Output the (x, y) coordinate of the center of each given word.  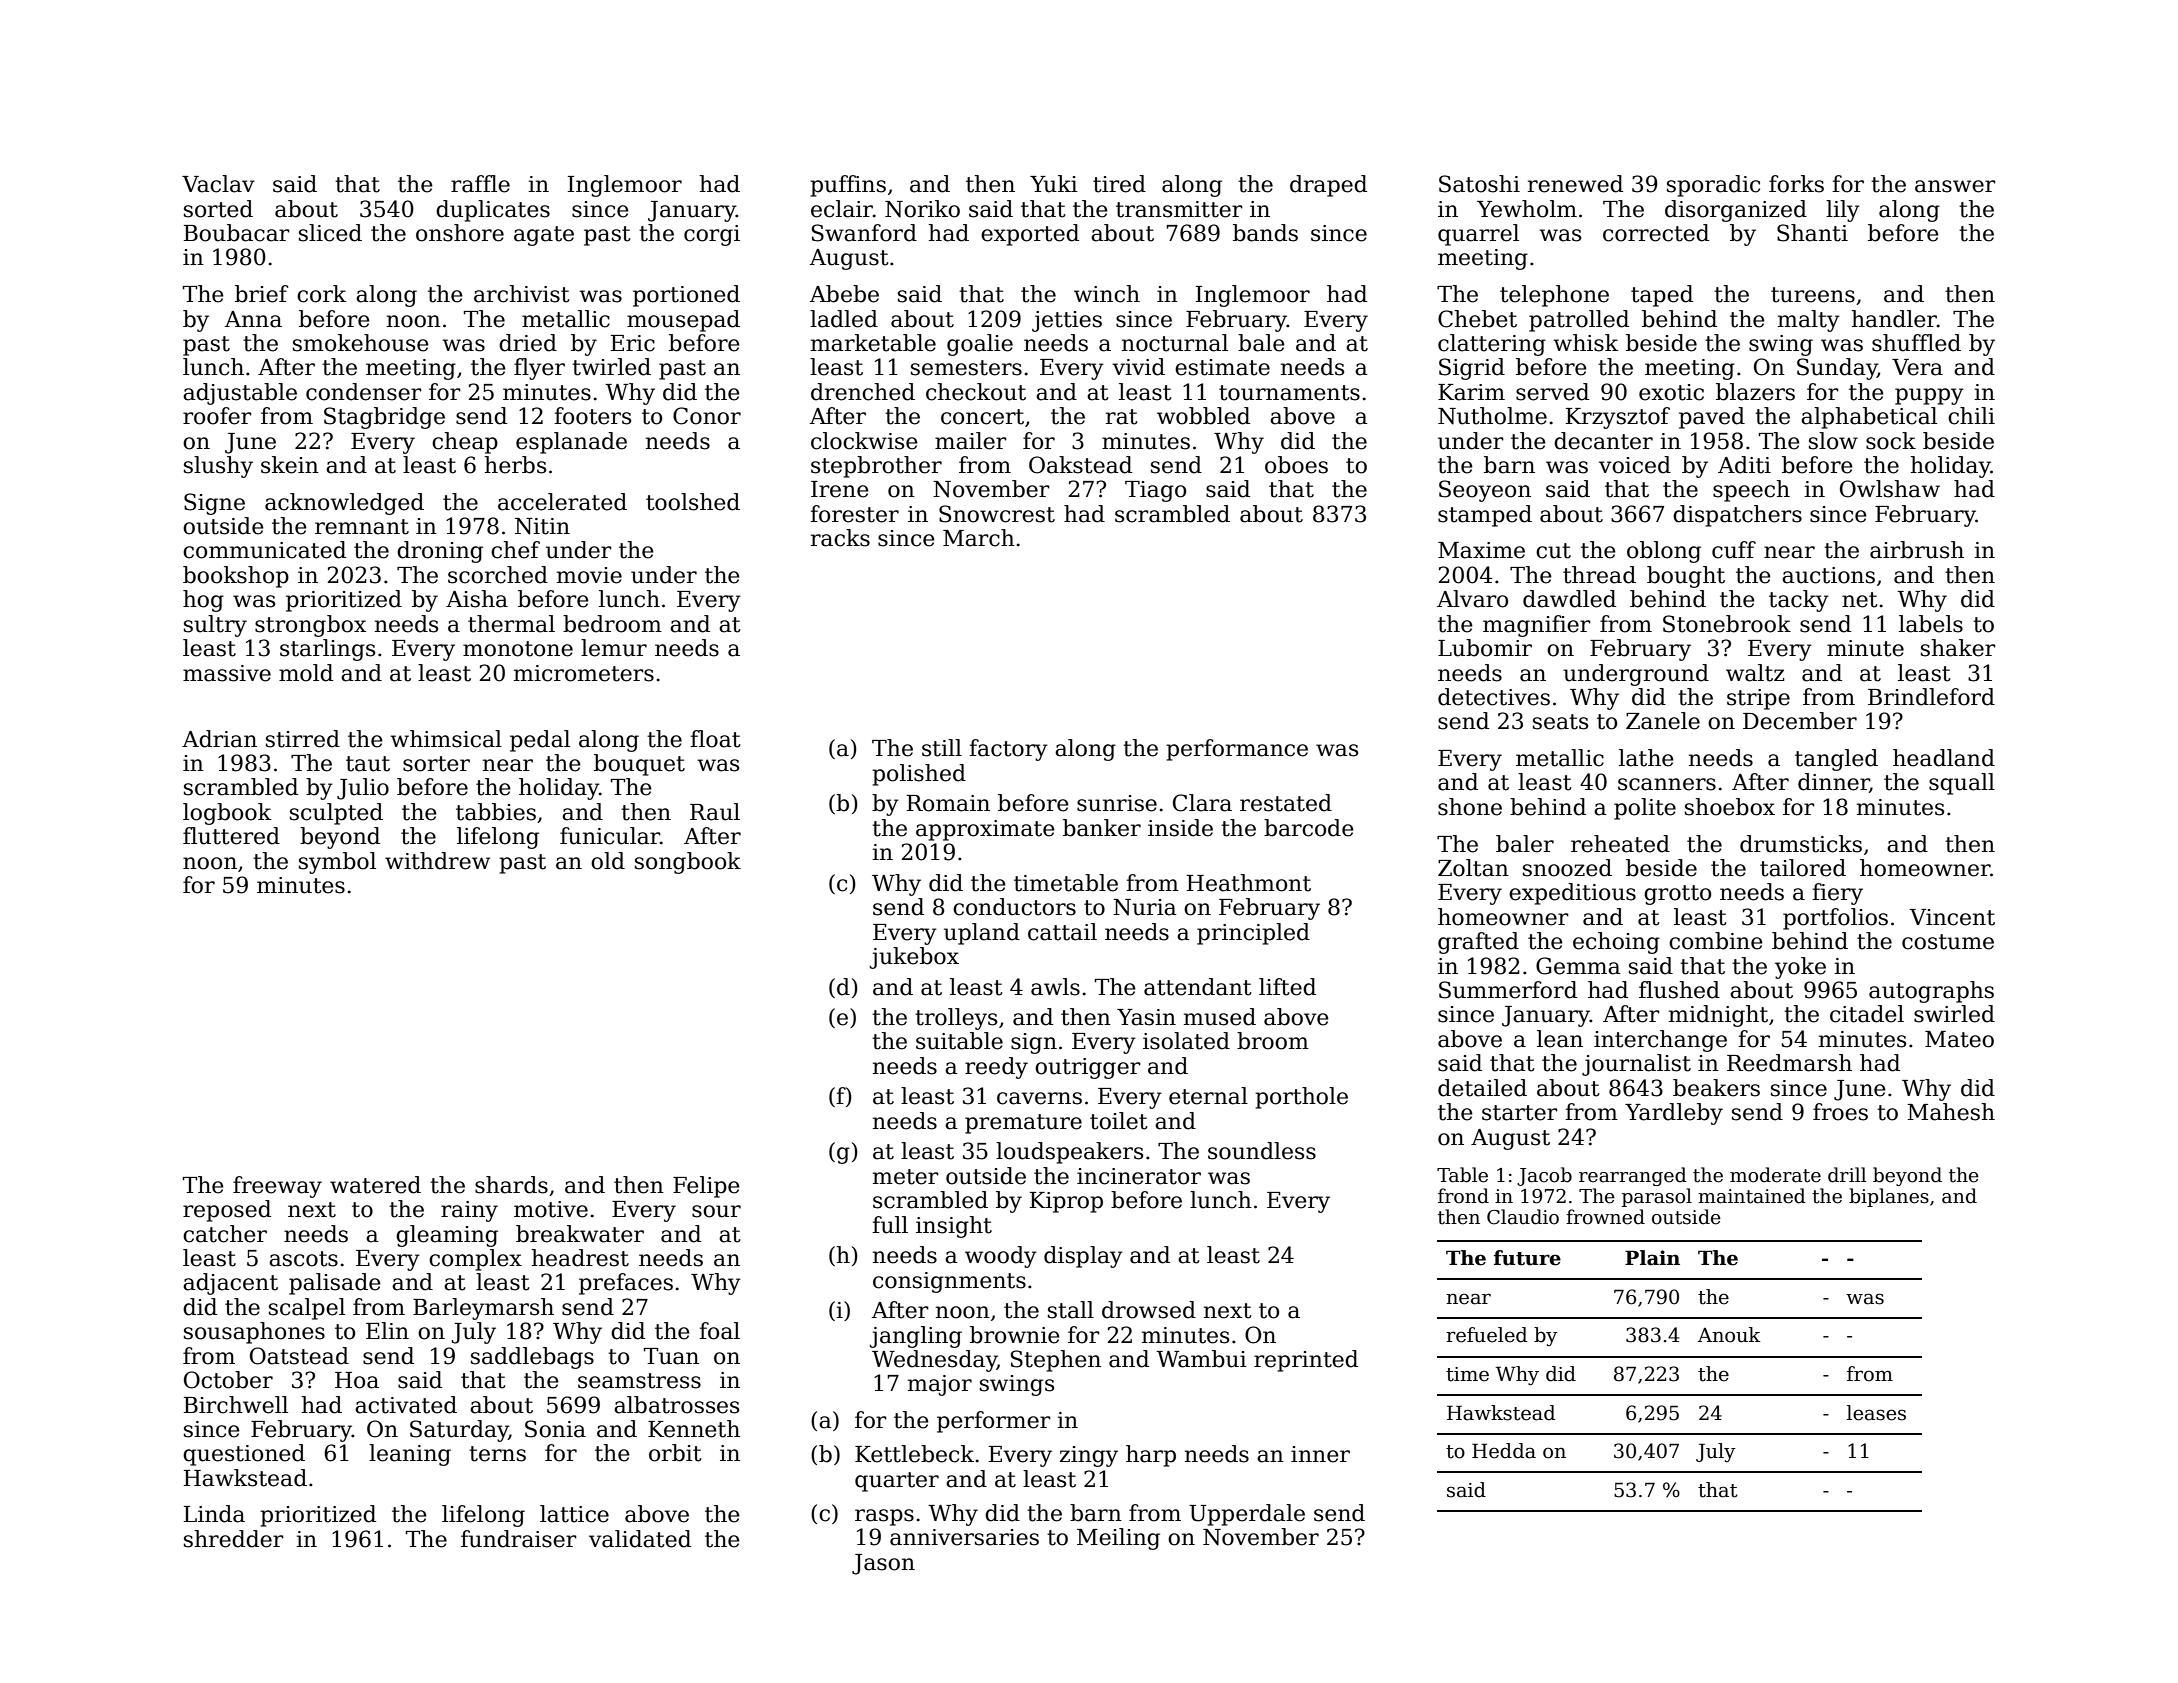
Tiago (1155, 491)
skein (290, 465)
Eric (633, 343)
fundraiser (519, 1539)
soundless (1262, 1151)
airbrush (1917, 550)
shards (511, 1185)
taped (1662, 296)
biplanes (1889, 1197)
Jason (883, 1564)
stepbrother (876, 467)
